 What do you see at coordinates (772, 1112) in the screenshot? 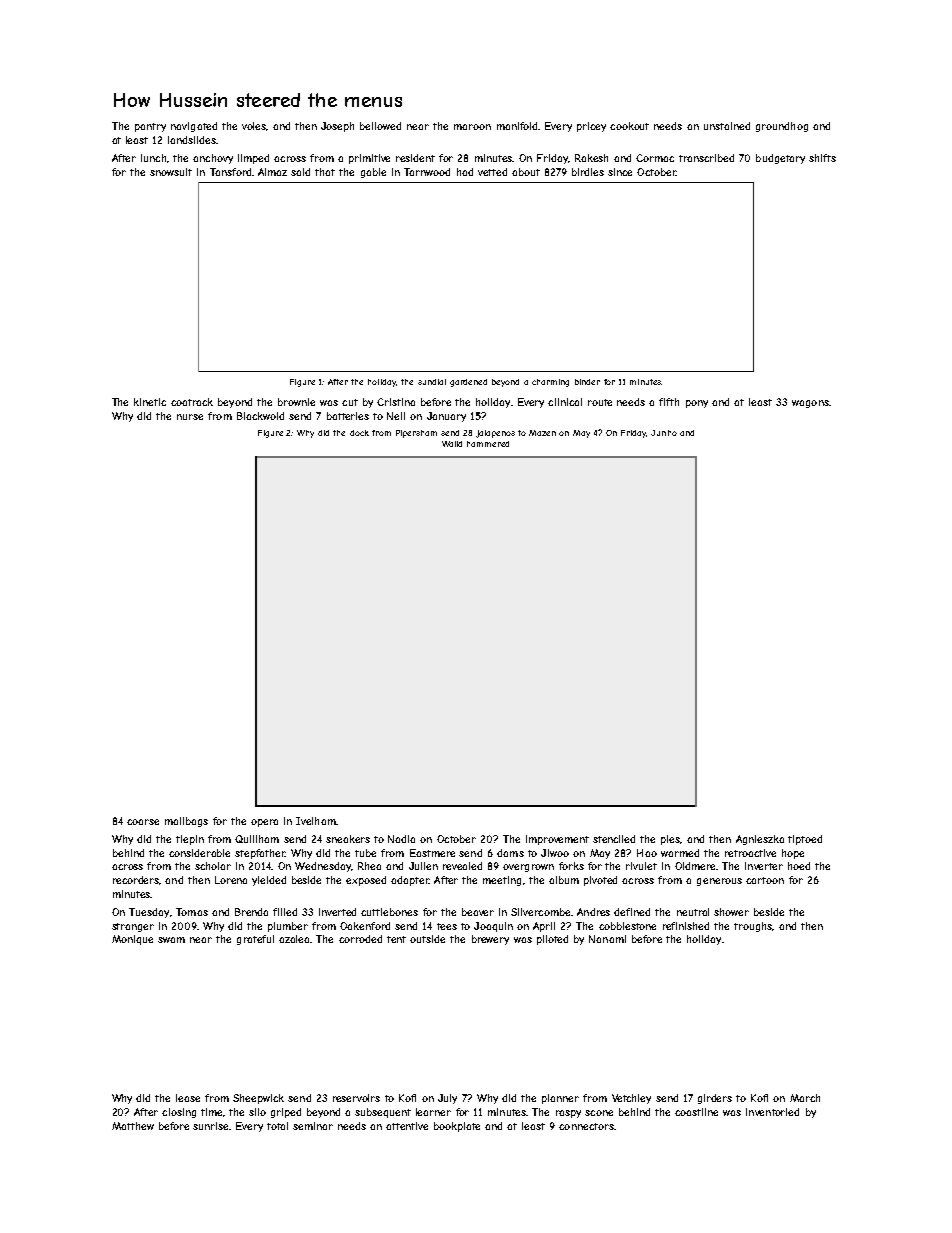
I see `inventoried` at bounding box center [772, 1112].
